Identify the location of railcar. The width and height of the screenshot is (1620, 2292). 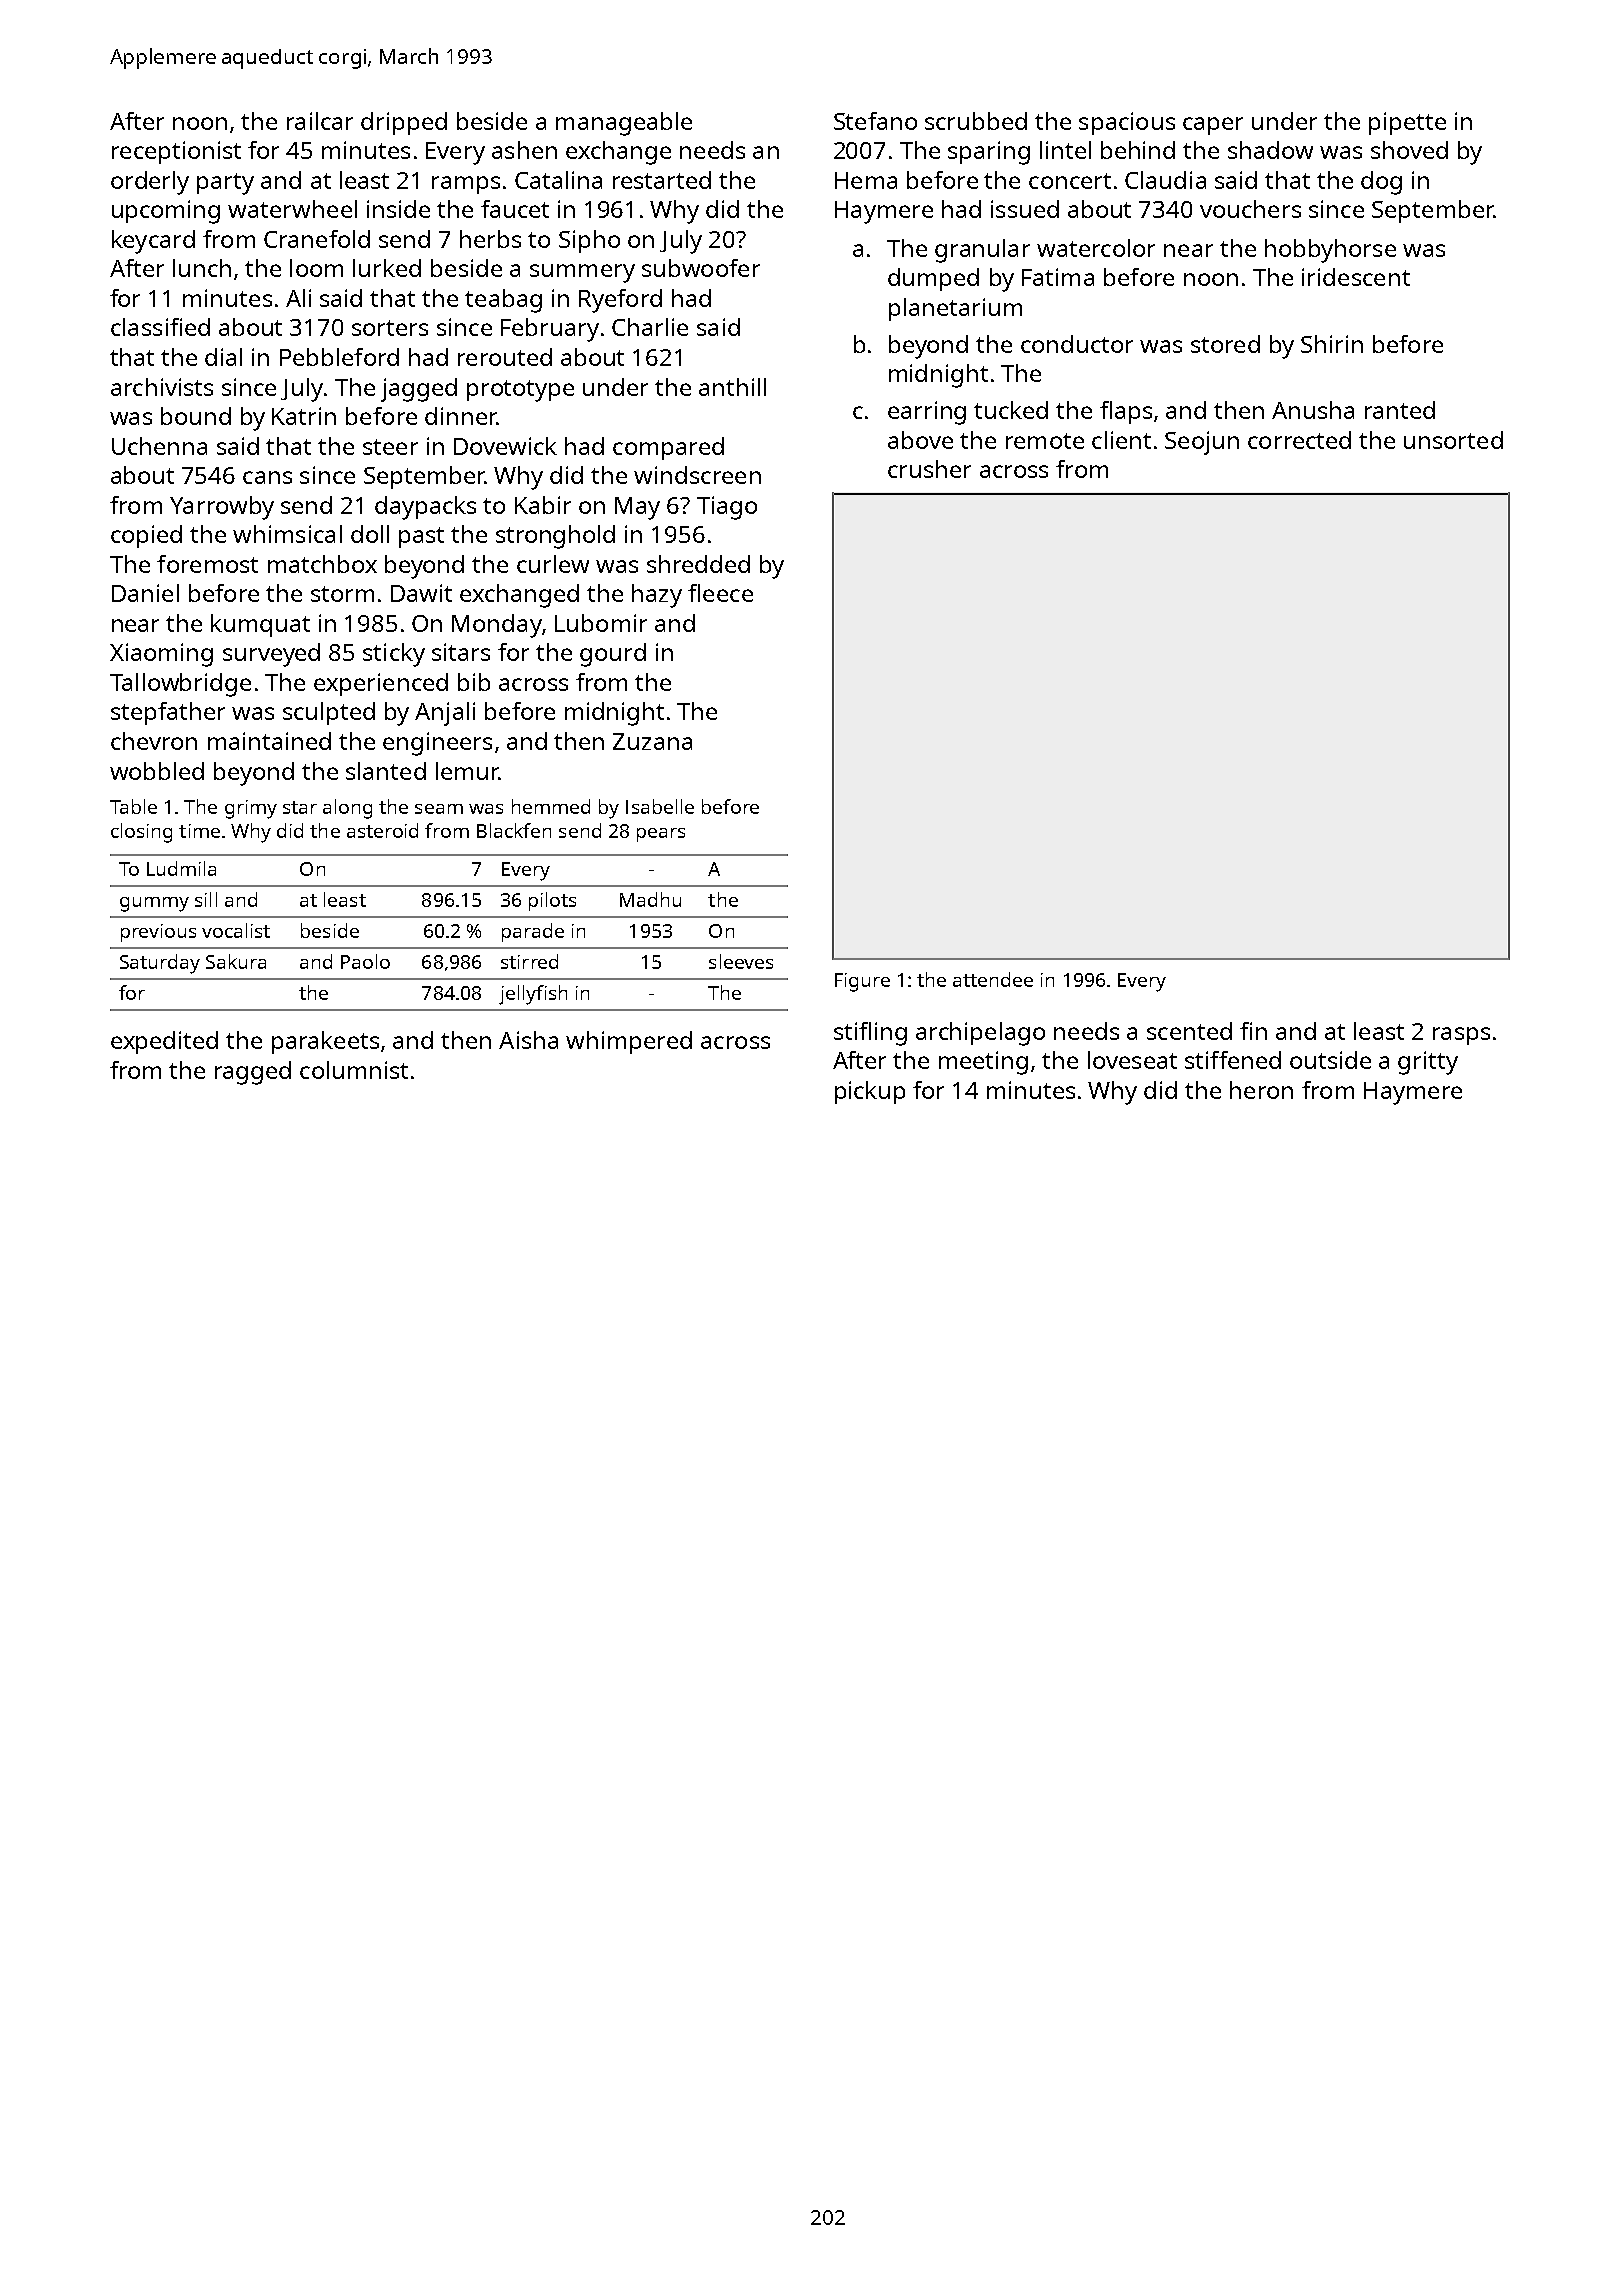
(320, 121).
